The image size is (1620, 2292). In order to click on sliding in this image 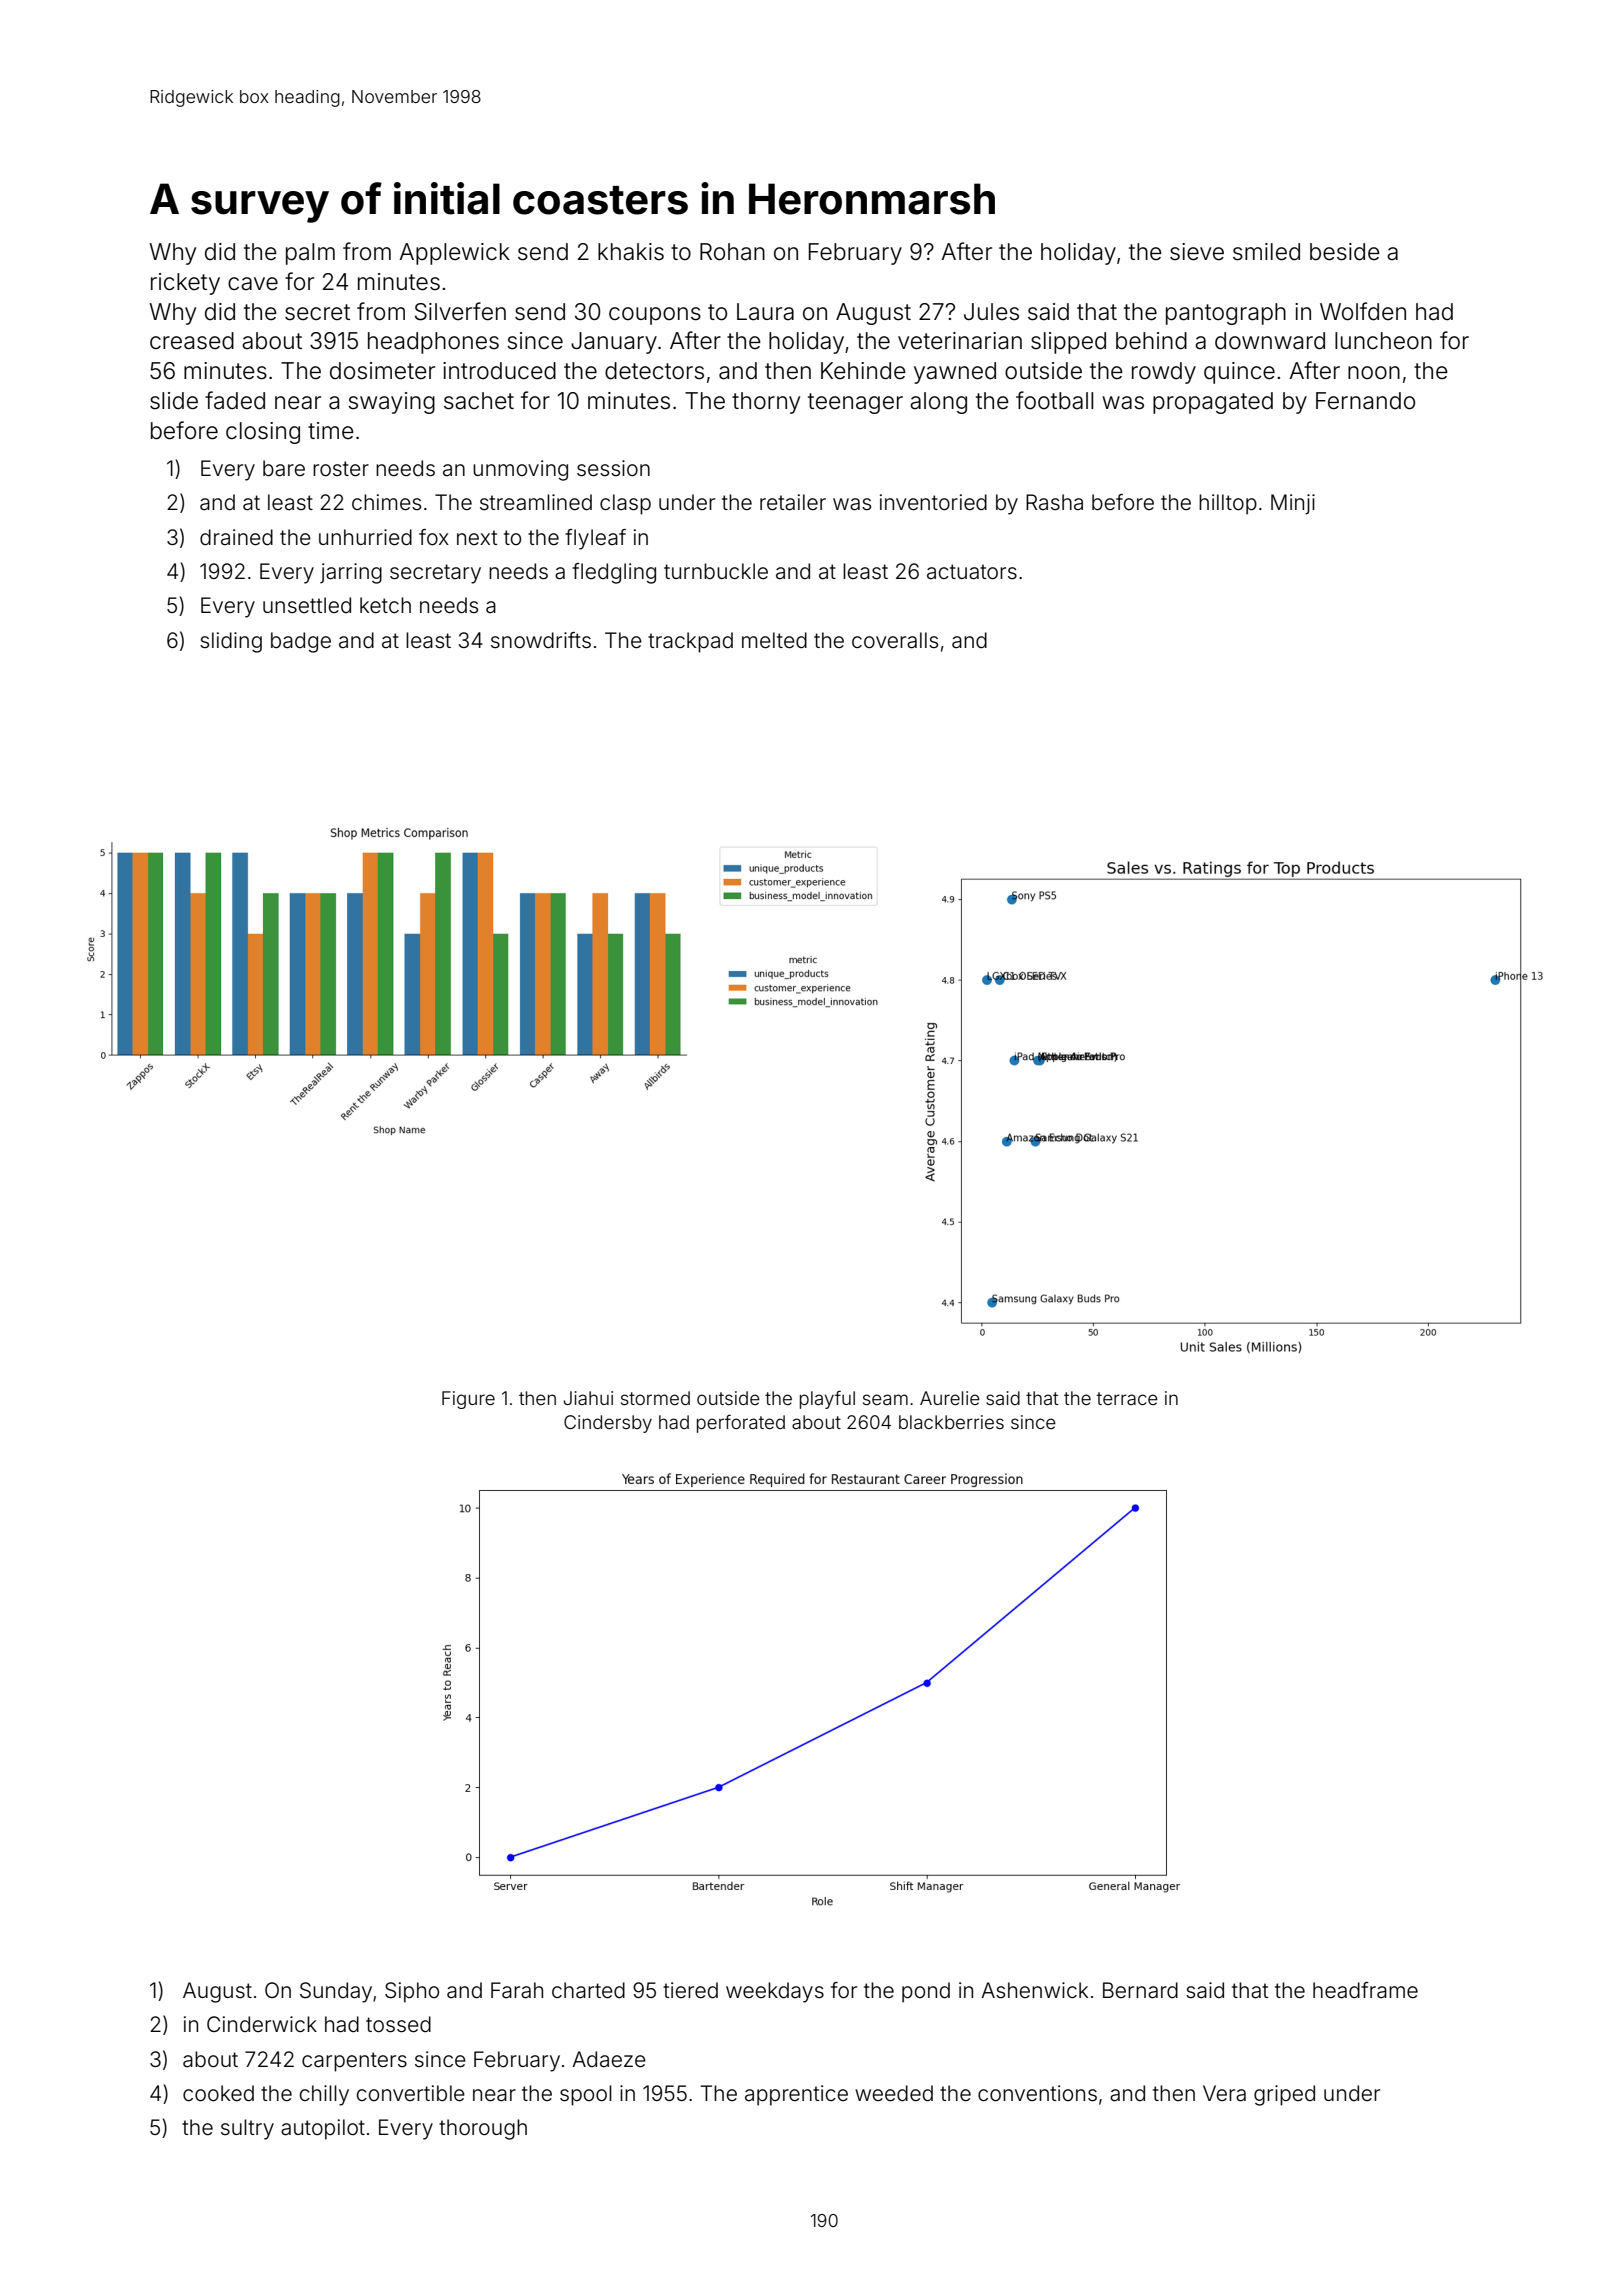, I will do `click(231, 642)`.
